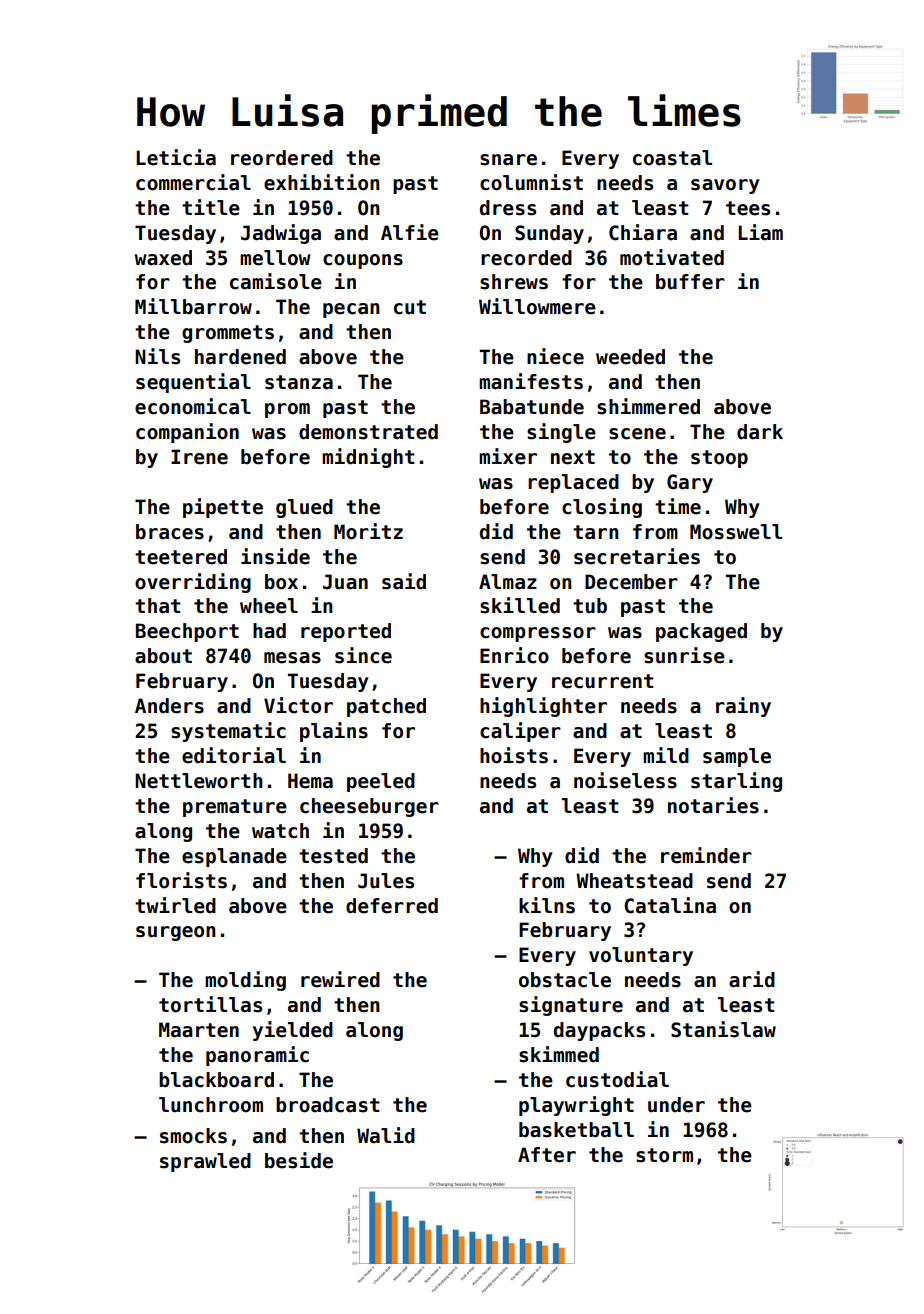 Image resolution: width=924 pixels, height=1314 pixels. What do you see at coordinates (175, 905) in the screenshot?
I see `twirled` at bounding box center [175, 905].
